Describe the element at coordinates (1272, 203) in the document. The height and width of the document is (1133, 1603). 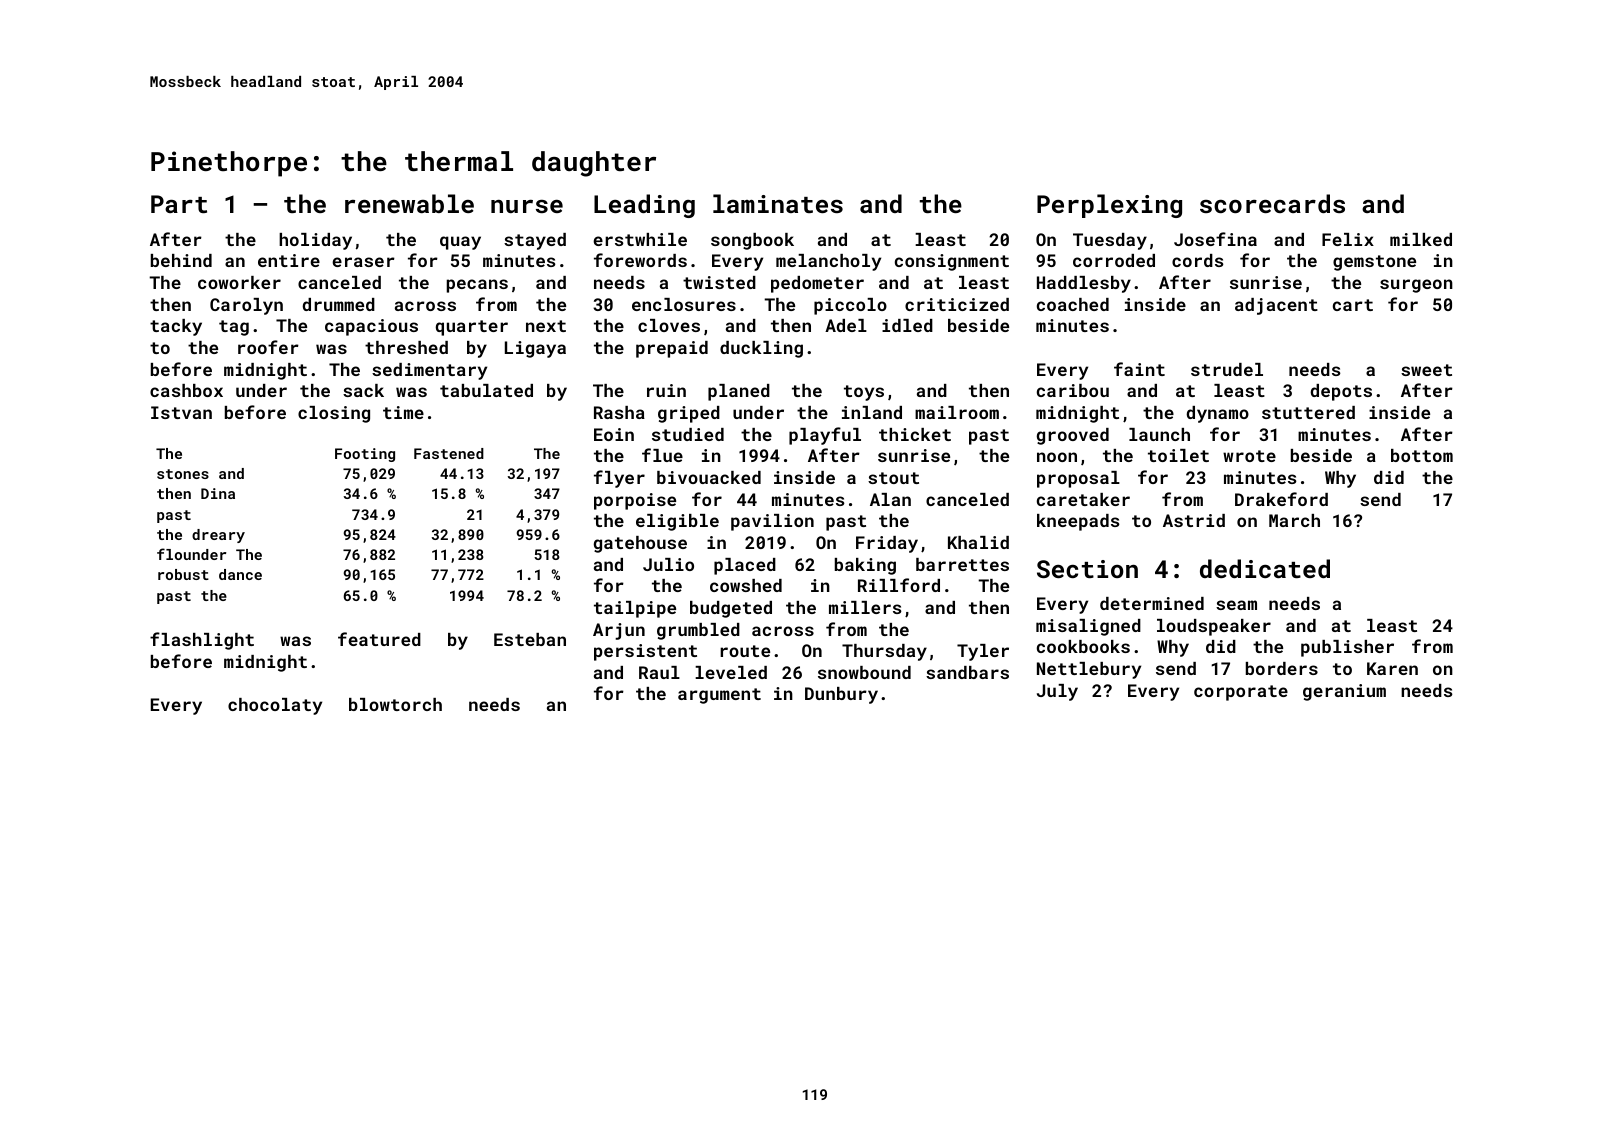
I see `scorecards` at that location.
